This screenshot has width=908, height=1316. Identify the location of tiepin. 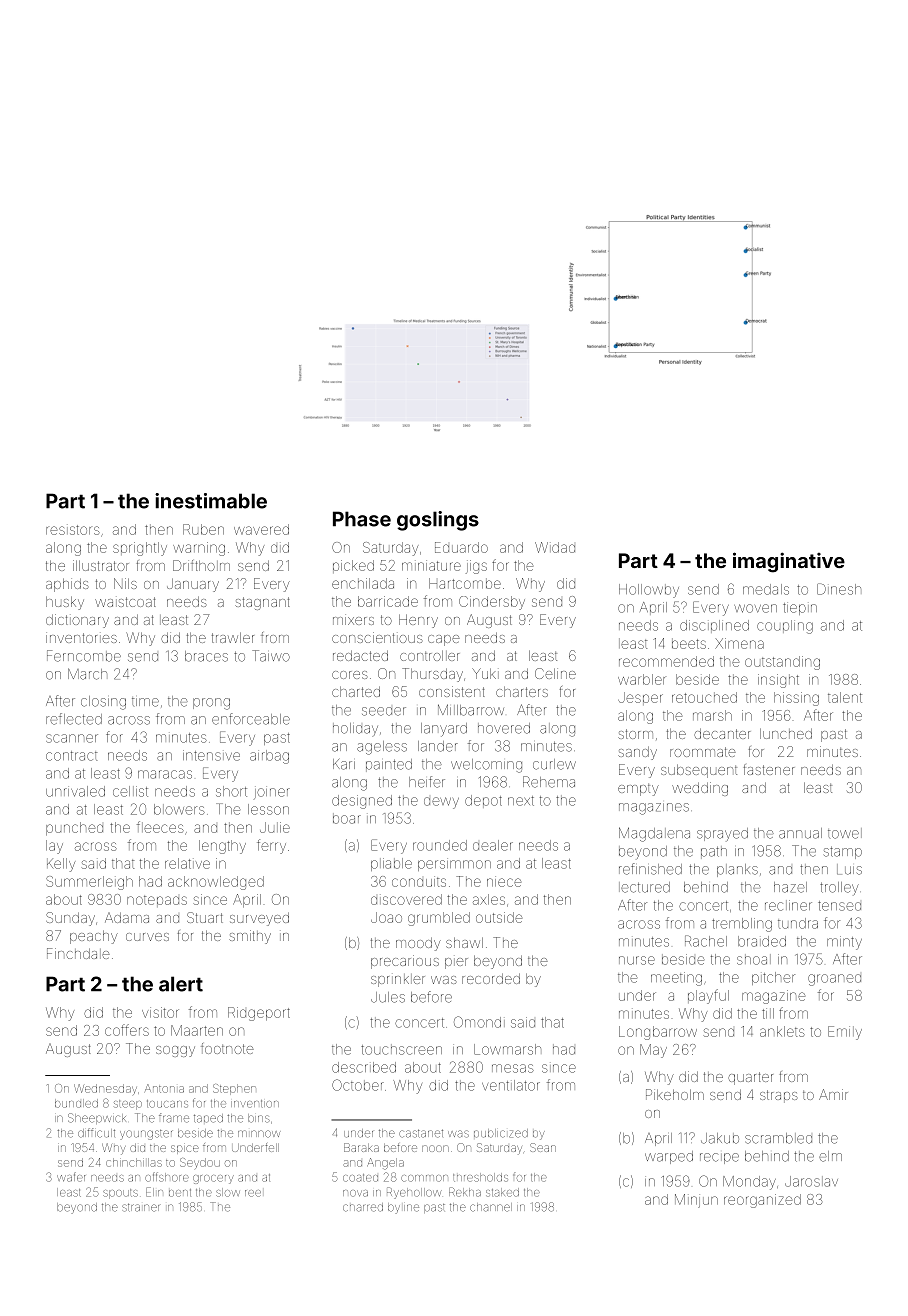
(800, 608).
